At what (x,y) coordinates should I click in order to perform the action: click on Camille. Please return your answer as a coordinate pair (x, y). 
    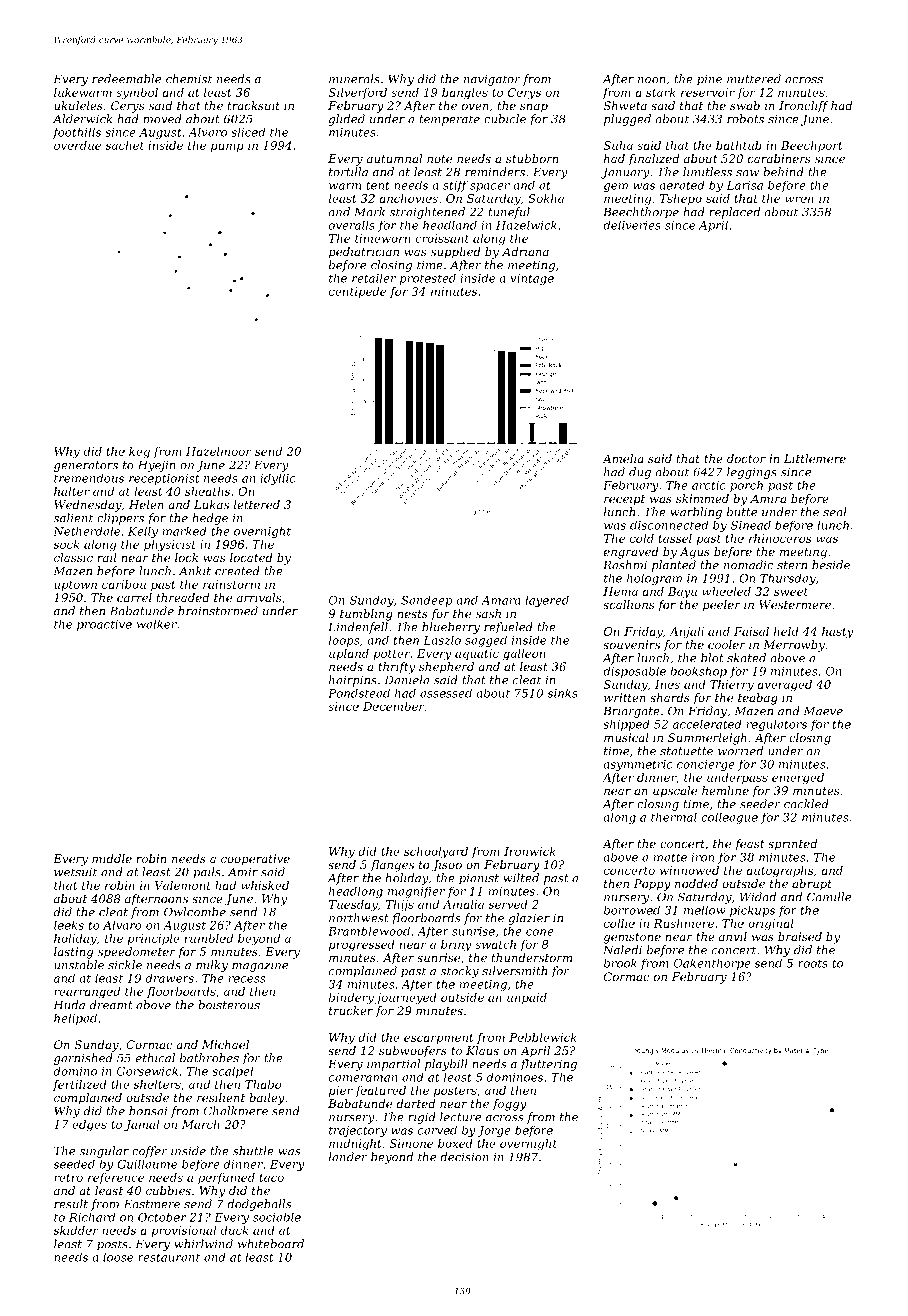
    Looking at the image, I should click on (829, 897).
